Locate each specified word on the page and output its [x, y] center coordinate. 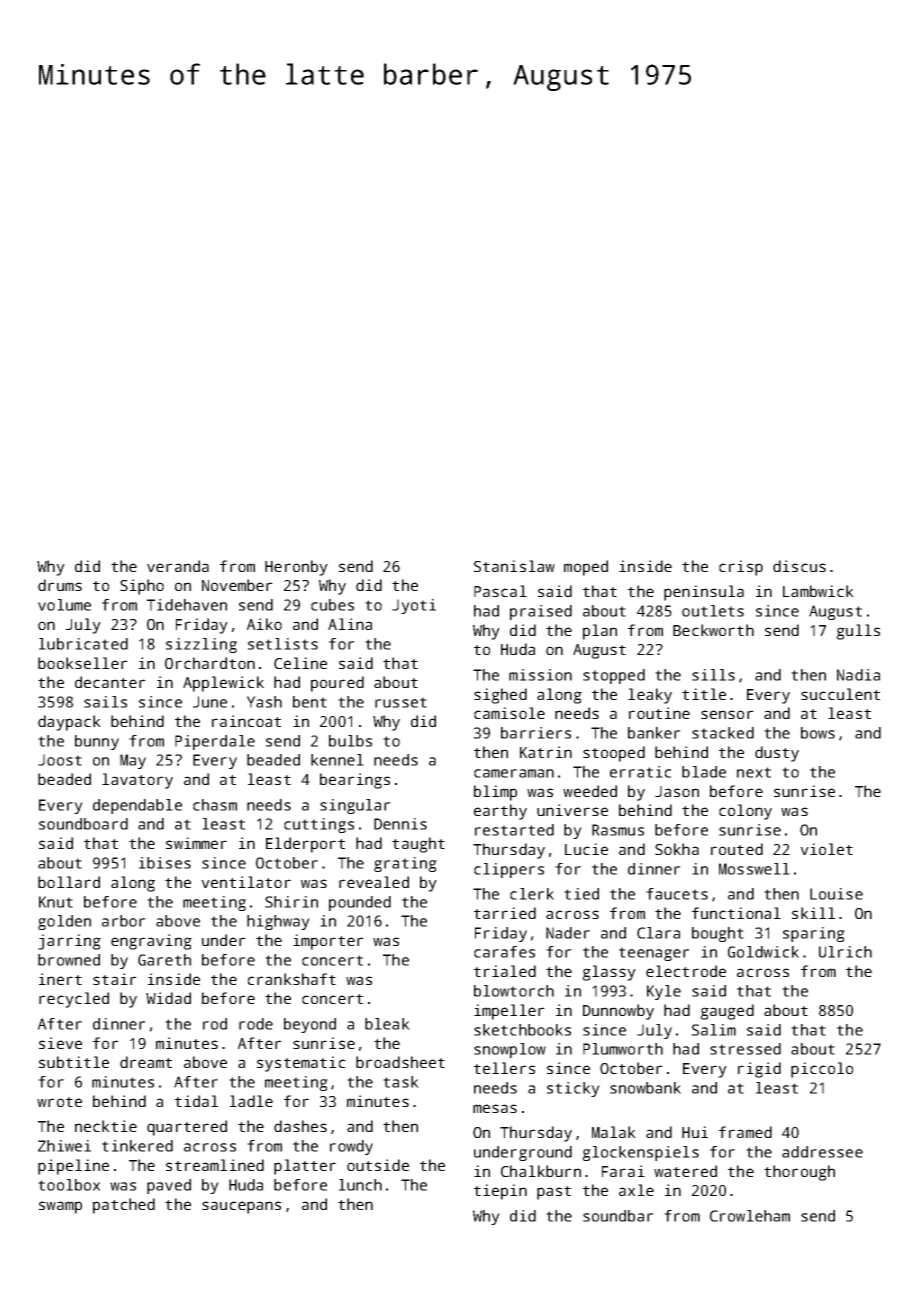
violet [826, 849]
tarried [505, 913]
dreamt [146, 1062]
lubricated [83, 644]
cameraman [514, 773]
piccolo [822, 1070]
